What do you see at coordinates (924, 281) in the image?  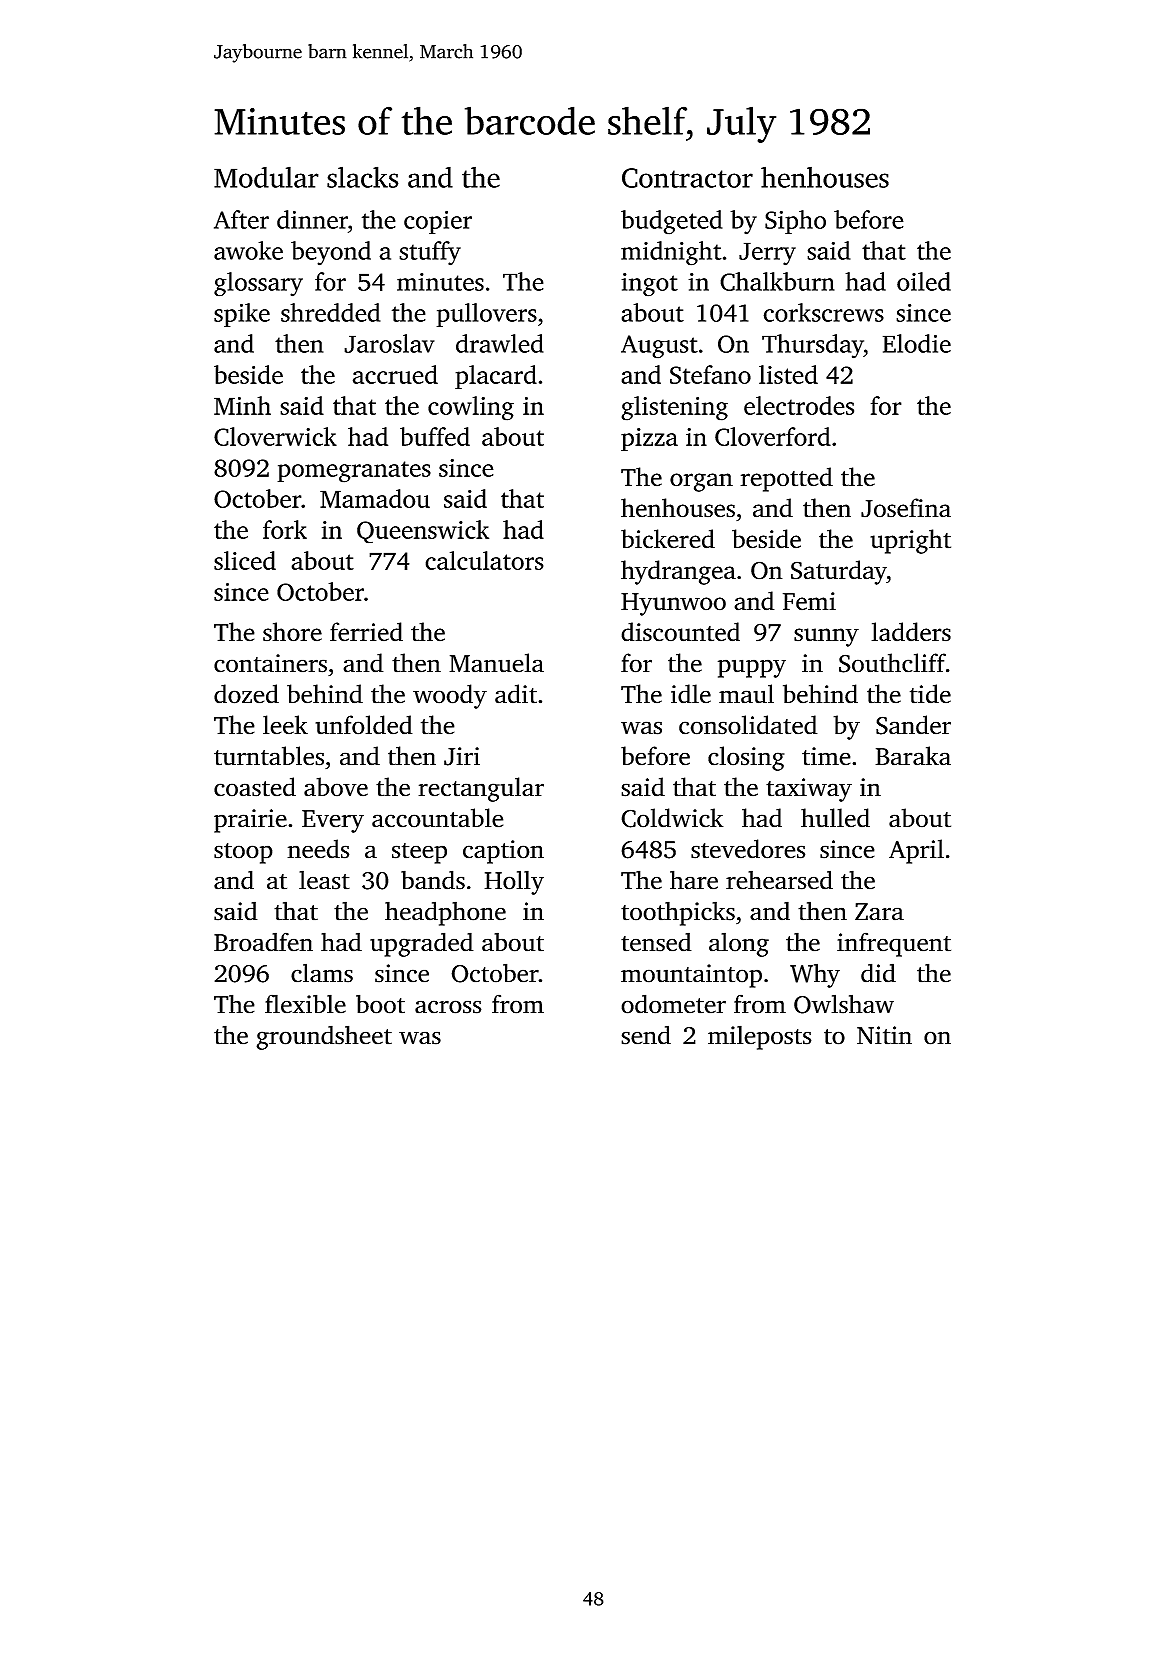 I see `oiled` at bounding box center [924, 281].
